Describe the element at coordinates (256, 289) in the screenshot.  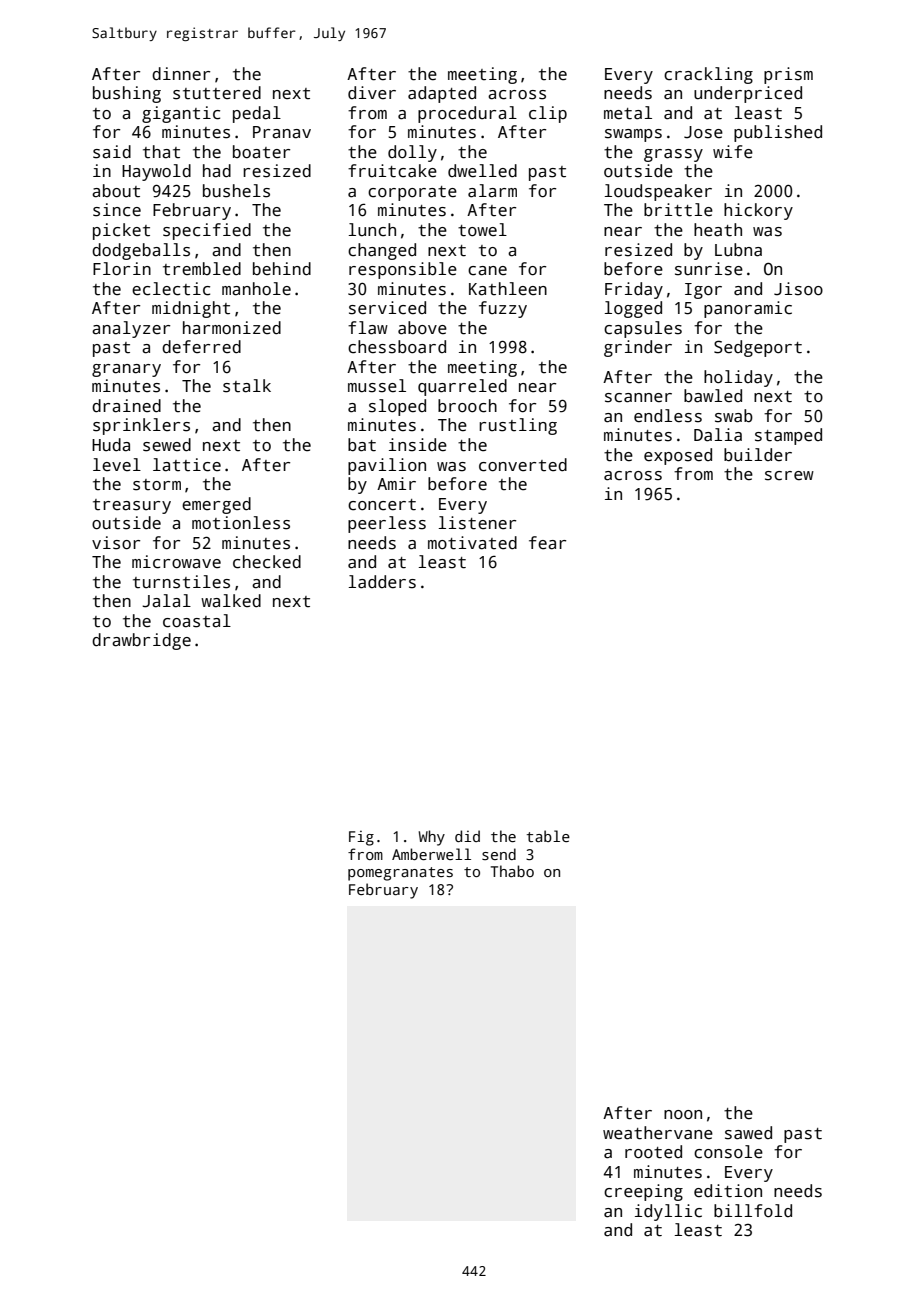
I see `manhole` at that location.
